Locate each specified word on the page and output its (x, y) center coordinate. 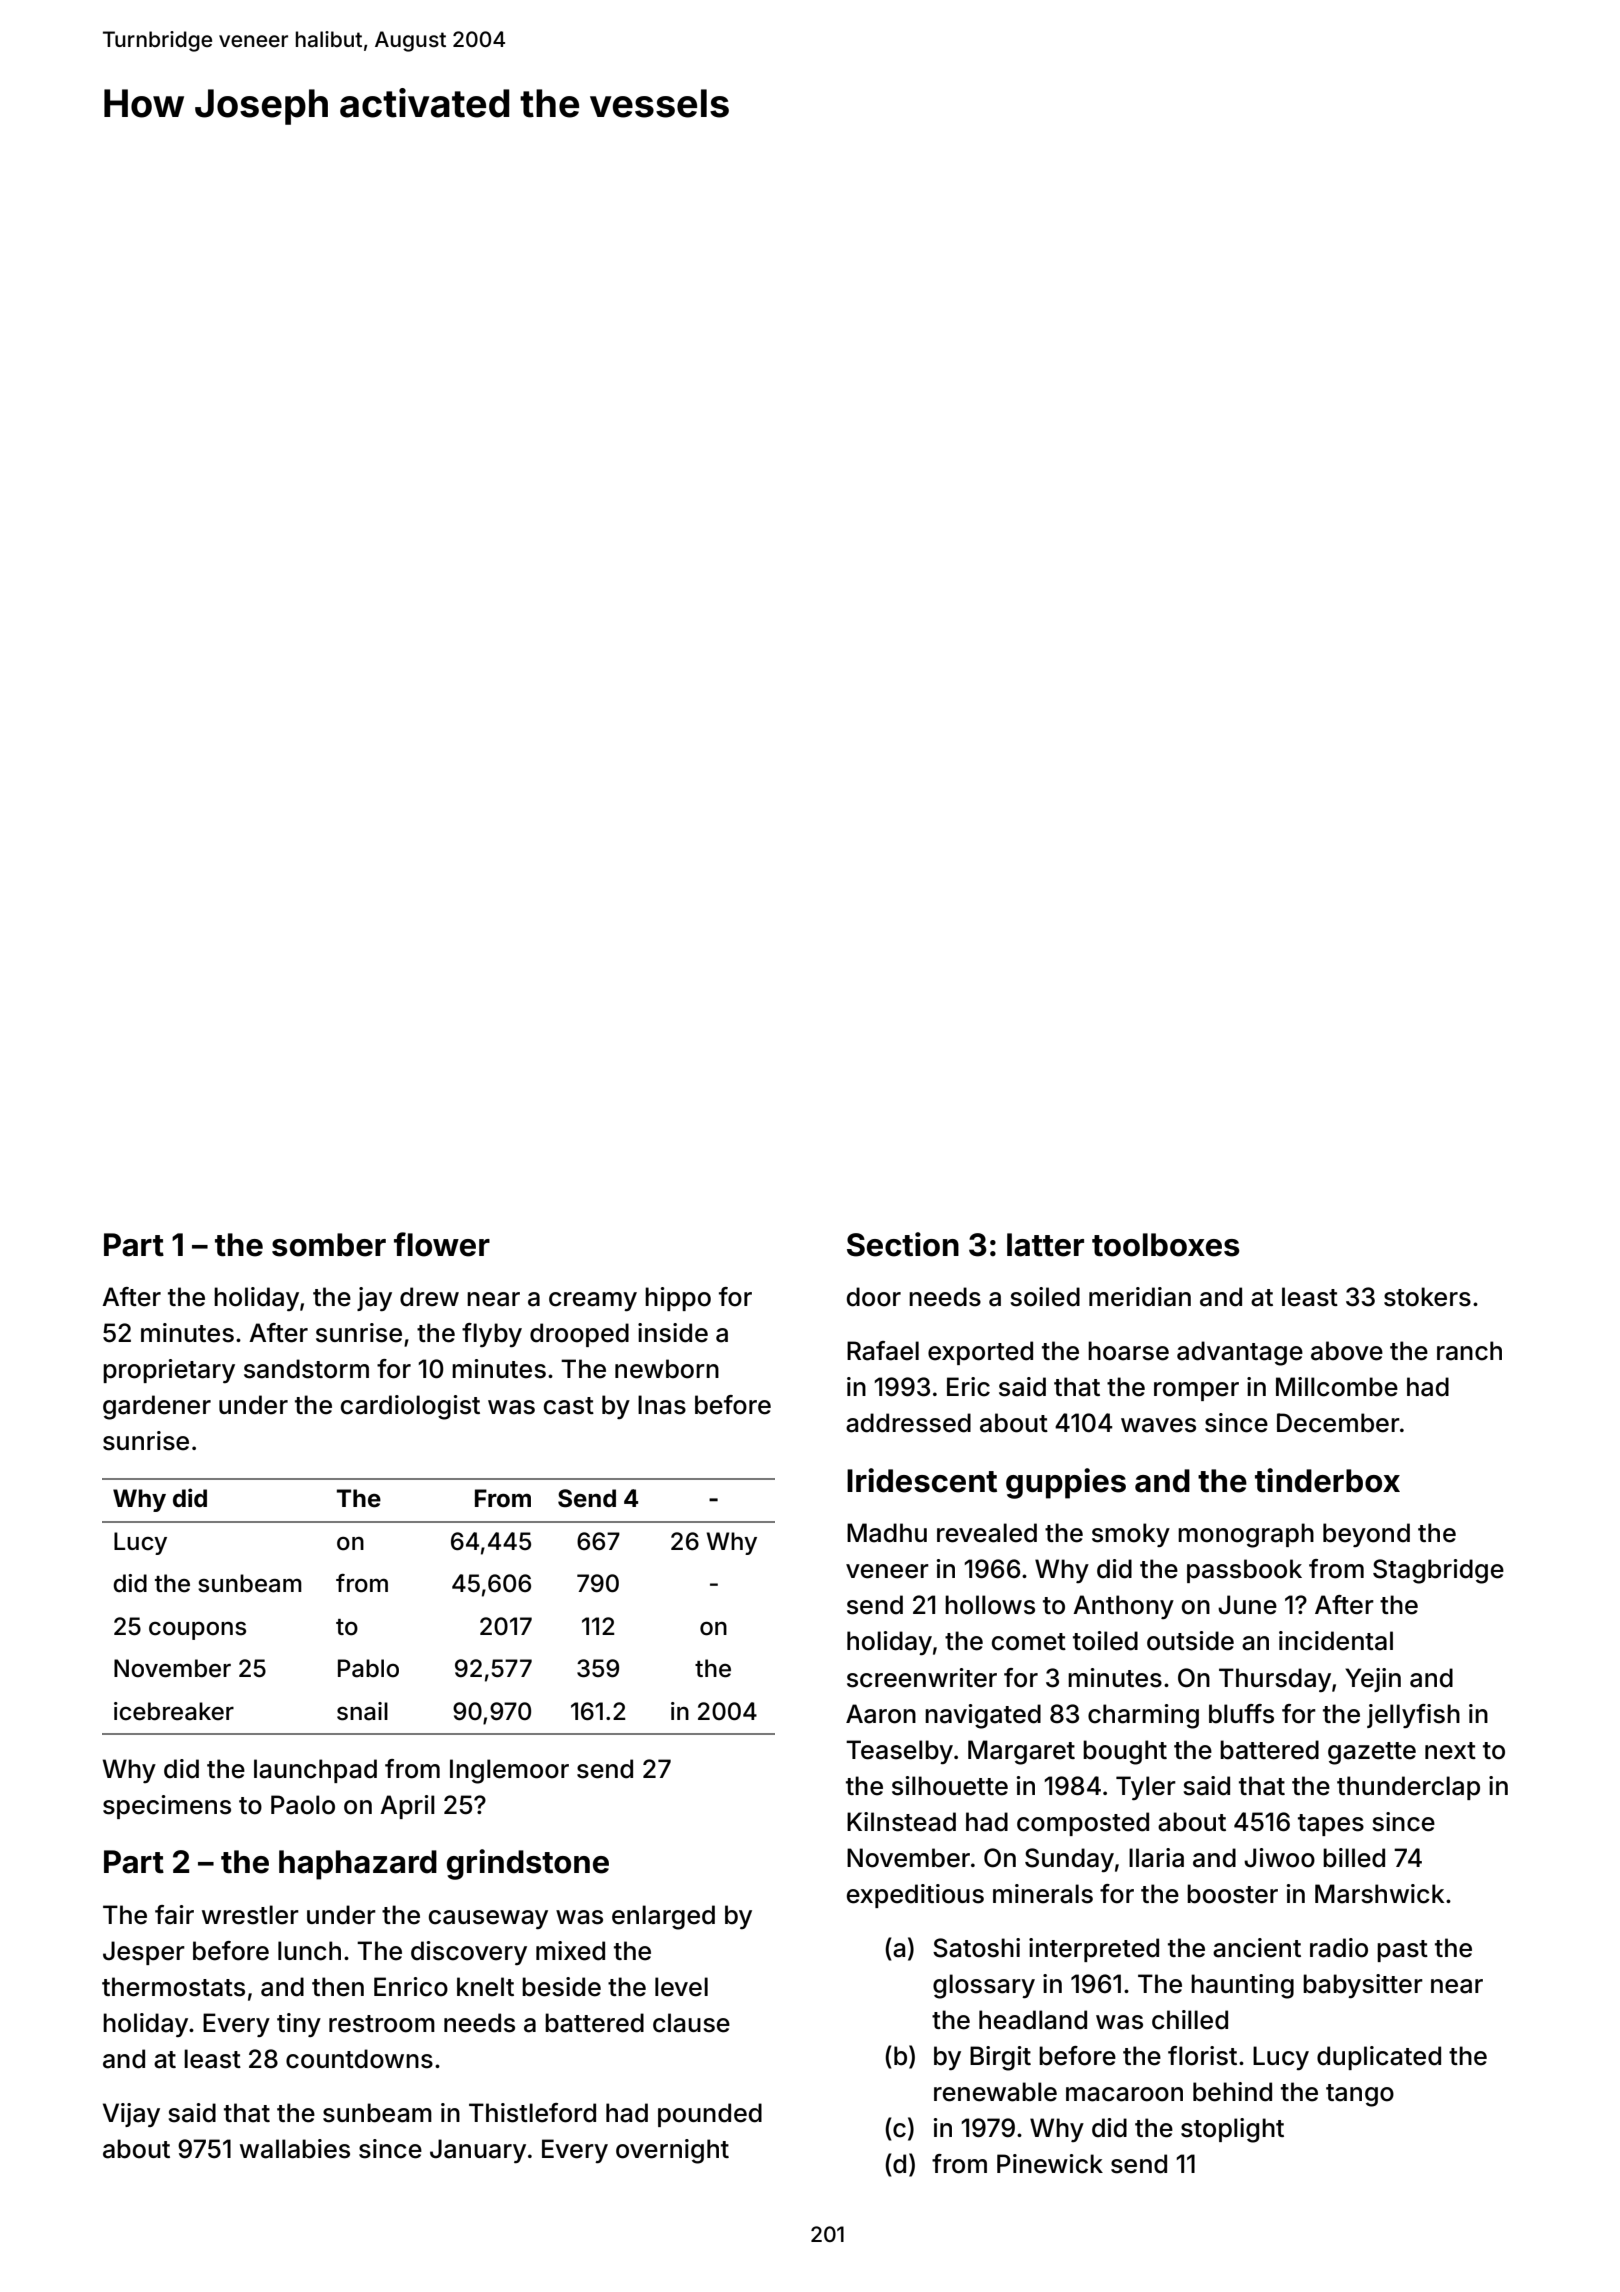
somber (329, 1245)
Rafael (883, 1351)
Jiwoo (1279, 1858)
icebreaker (174, 1711)
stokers (1427, 1297)
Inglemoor (509, 1771)
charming (1143, 1716)
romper (1196, 1391)
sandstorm (306, 1369)
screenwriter (922, 1678)
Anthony (1123, 1607)
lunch (309, 1951)
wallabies (295, 2149)
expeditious (915, 1896)
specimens (167, 1807)
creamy (593, 1301)
